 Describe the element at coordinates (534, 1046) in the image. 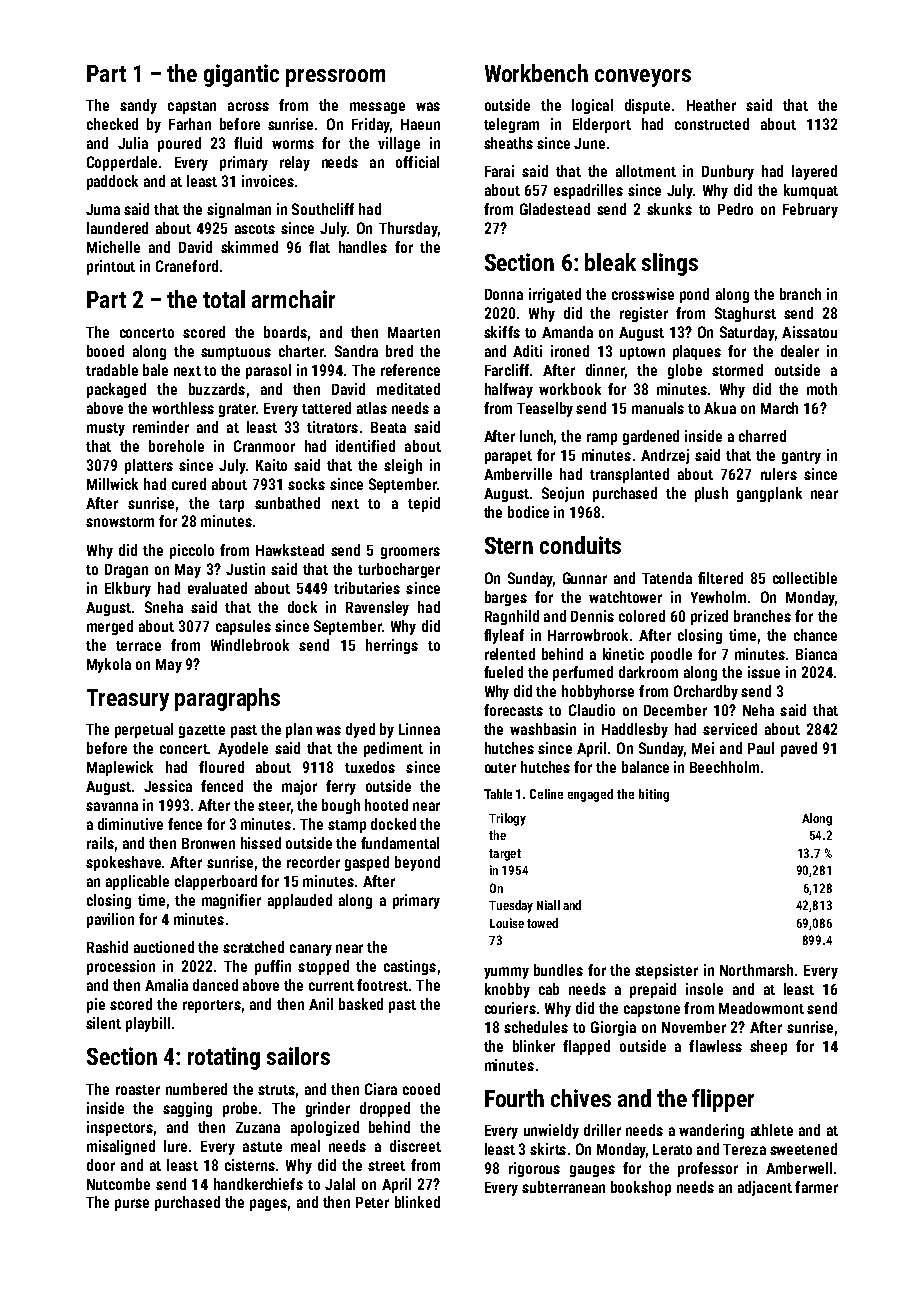

I see `blinker` at that location.
